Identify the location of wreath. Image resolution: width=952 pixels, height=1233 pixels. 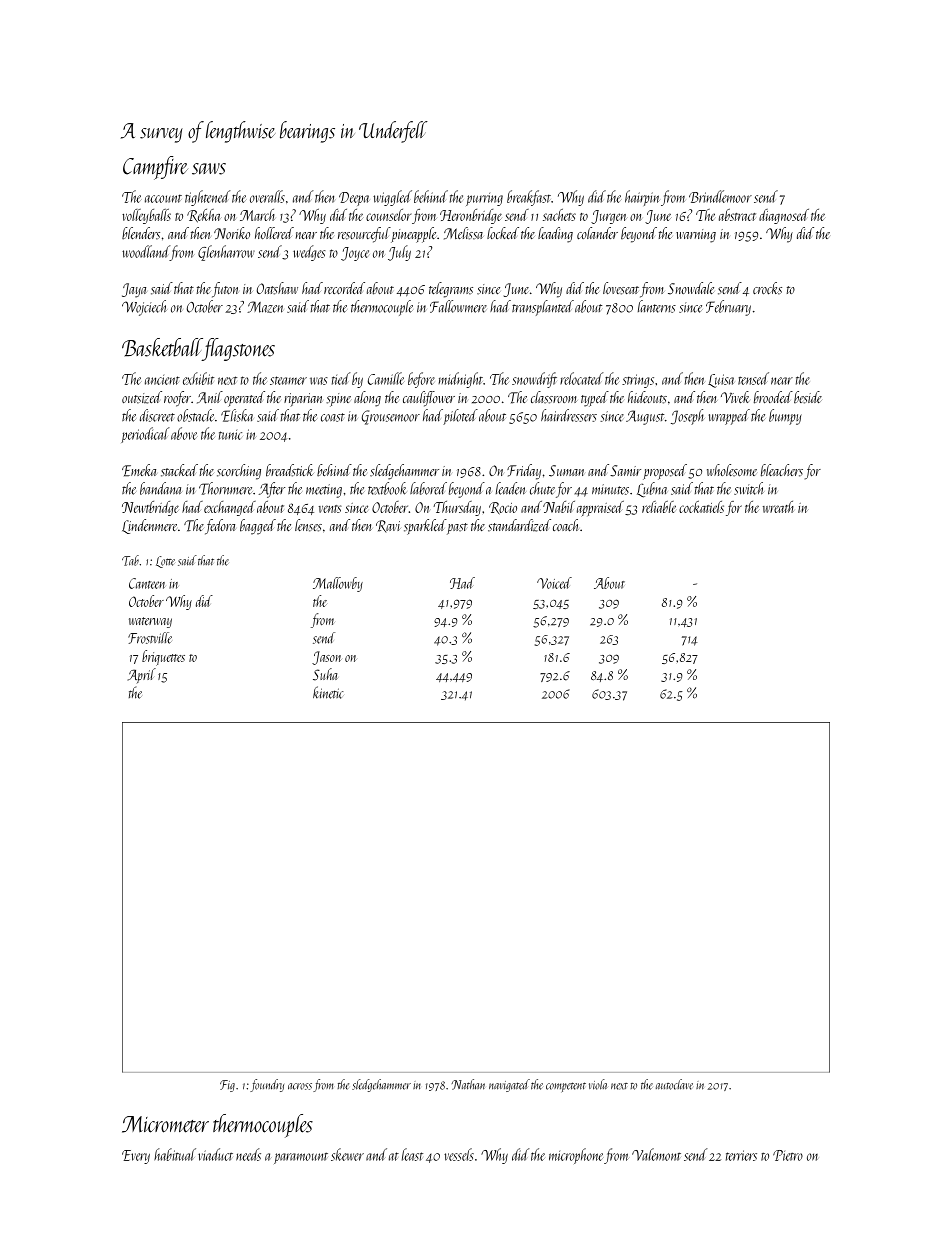
(778, 507).
